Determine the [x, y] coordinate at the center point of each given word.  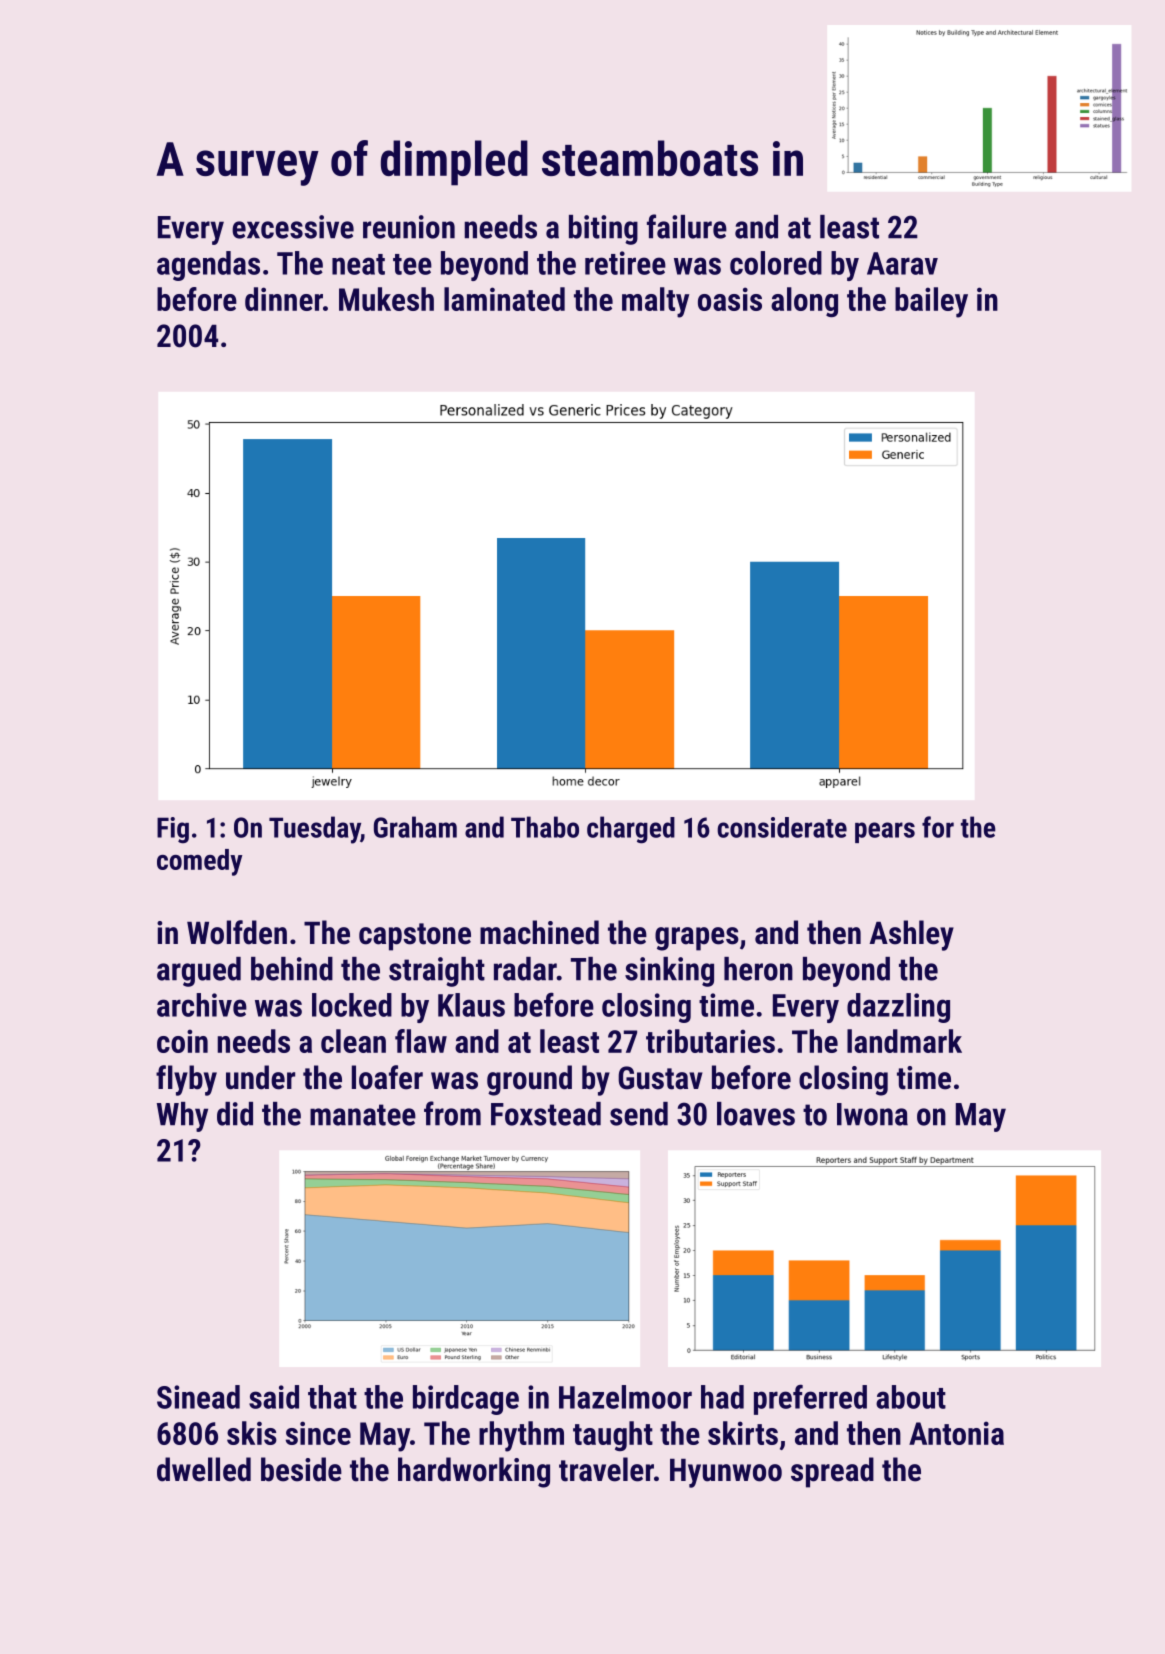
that [332, 1397]
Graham [415, 827]
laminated [504, 299]
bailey [931, 302]
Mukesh [386, 299]
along [804, 302]
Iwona [872, 1114]
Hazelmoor [625, 1397]
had [722, 1397]
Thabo [545, 827]
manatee [363, 1115]
